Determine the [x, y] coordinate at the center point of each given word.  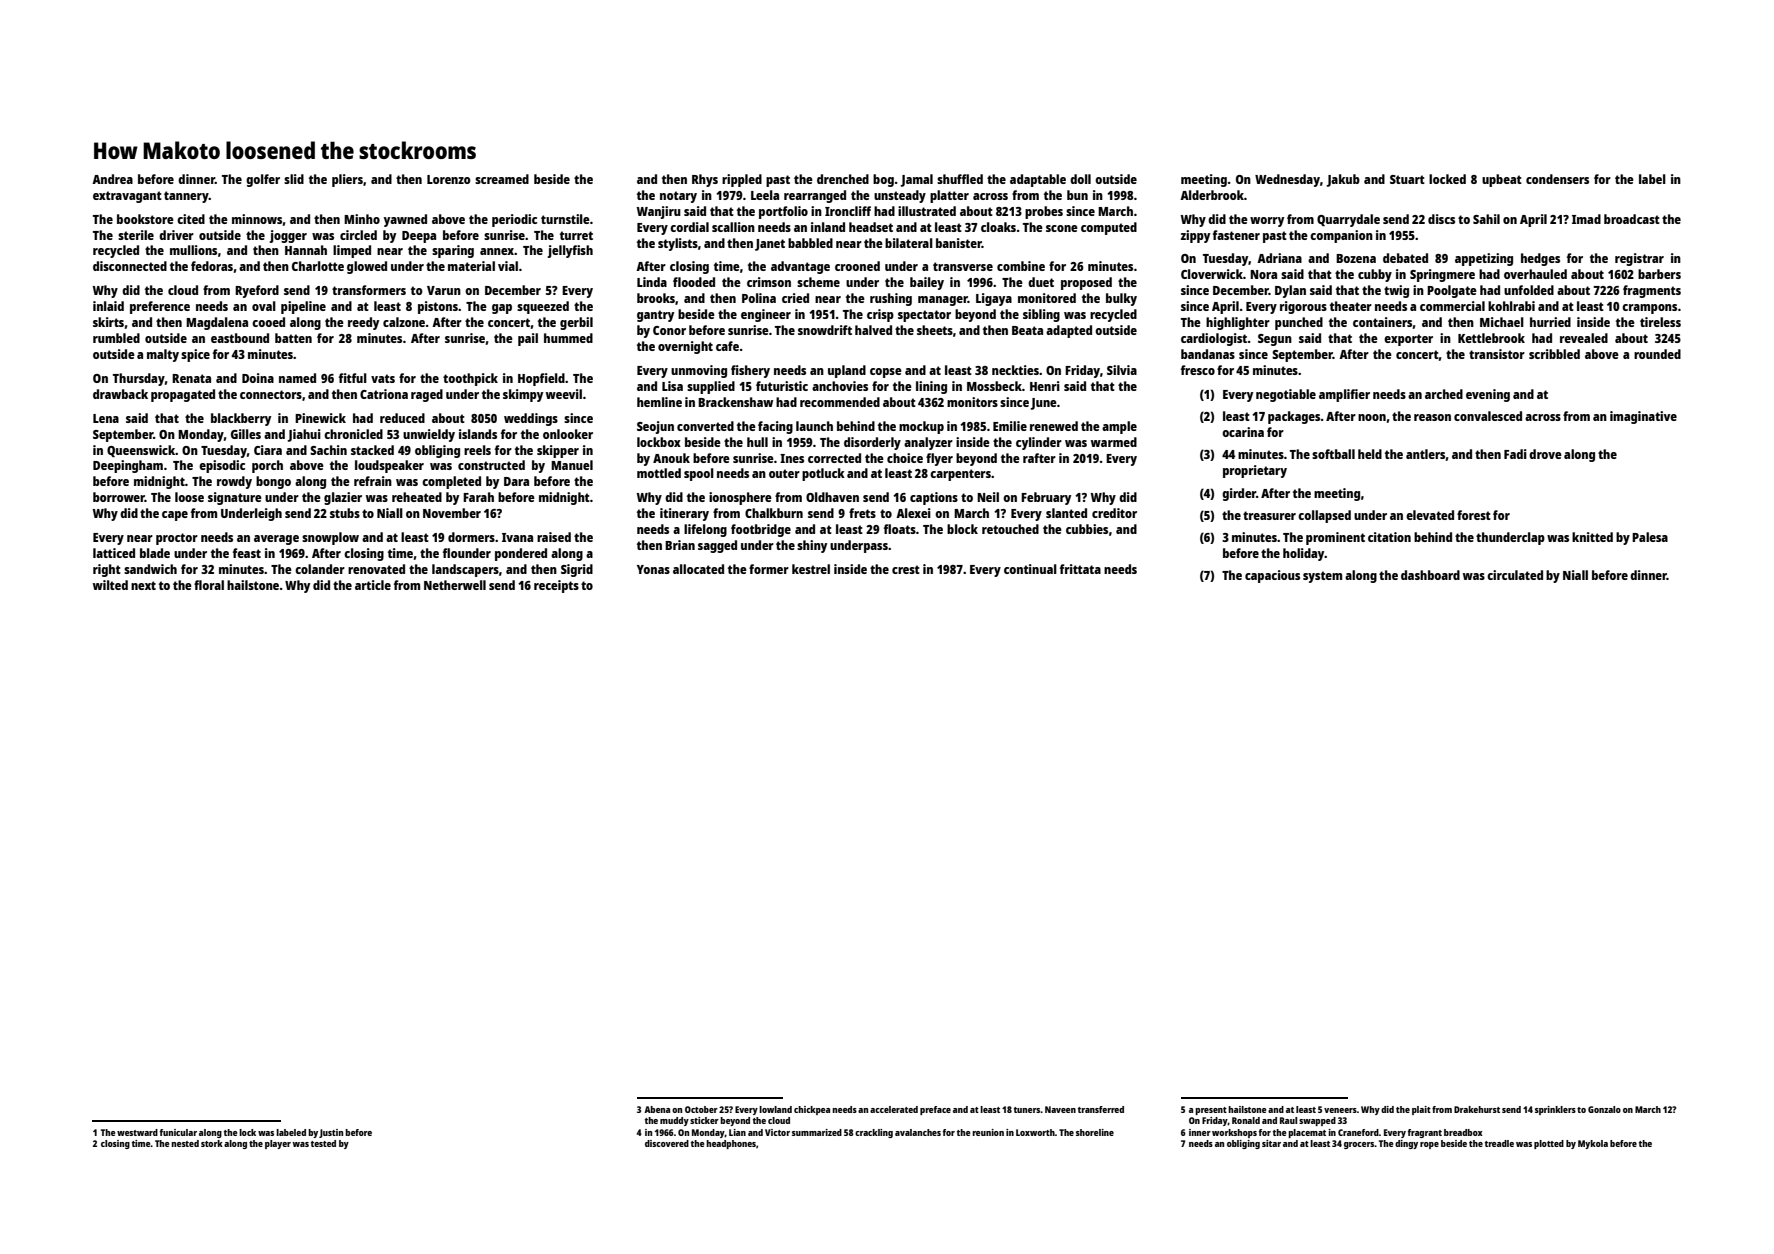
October [701, 1109]
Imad [1586, 219]
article [373, 585]
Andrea [112, 179]
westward [137, 1132]
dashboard [1430, 575]
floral [209, 585]
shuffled [960, 179]
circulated [1515, 575]
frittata [1080, 569]
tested [323, 1143]
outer [784, 473]
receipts [556, 586]
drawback [120, 394]
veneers [1340, 1110]
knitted [1592, 537]
